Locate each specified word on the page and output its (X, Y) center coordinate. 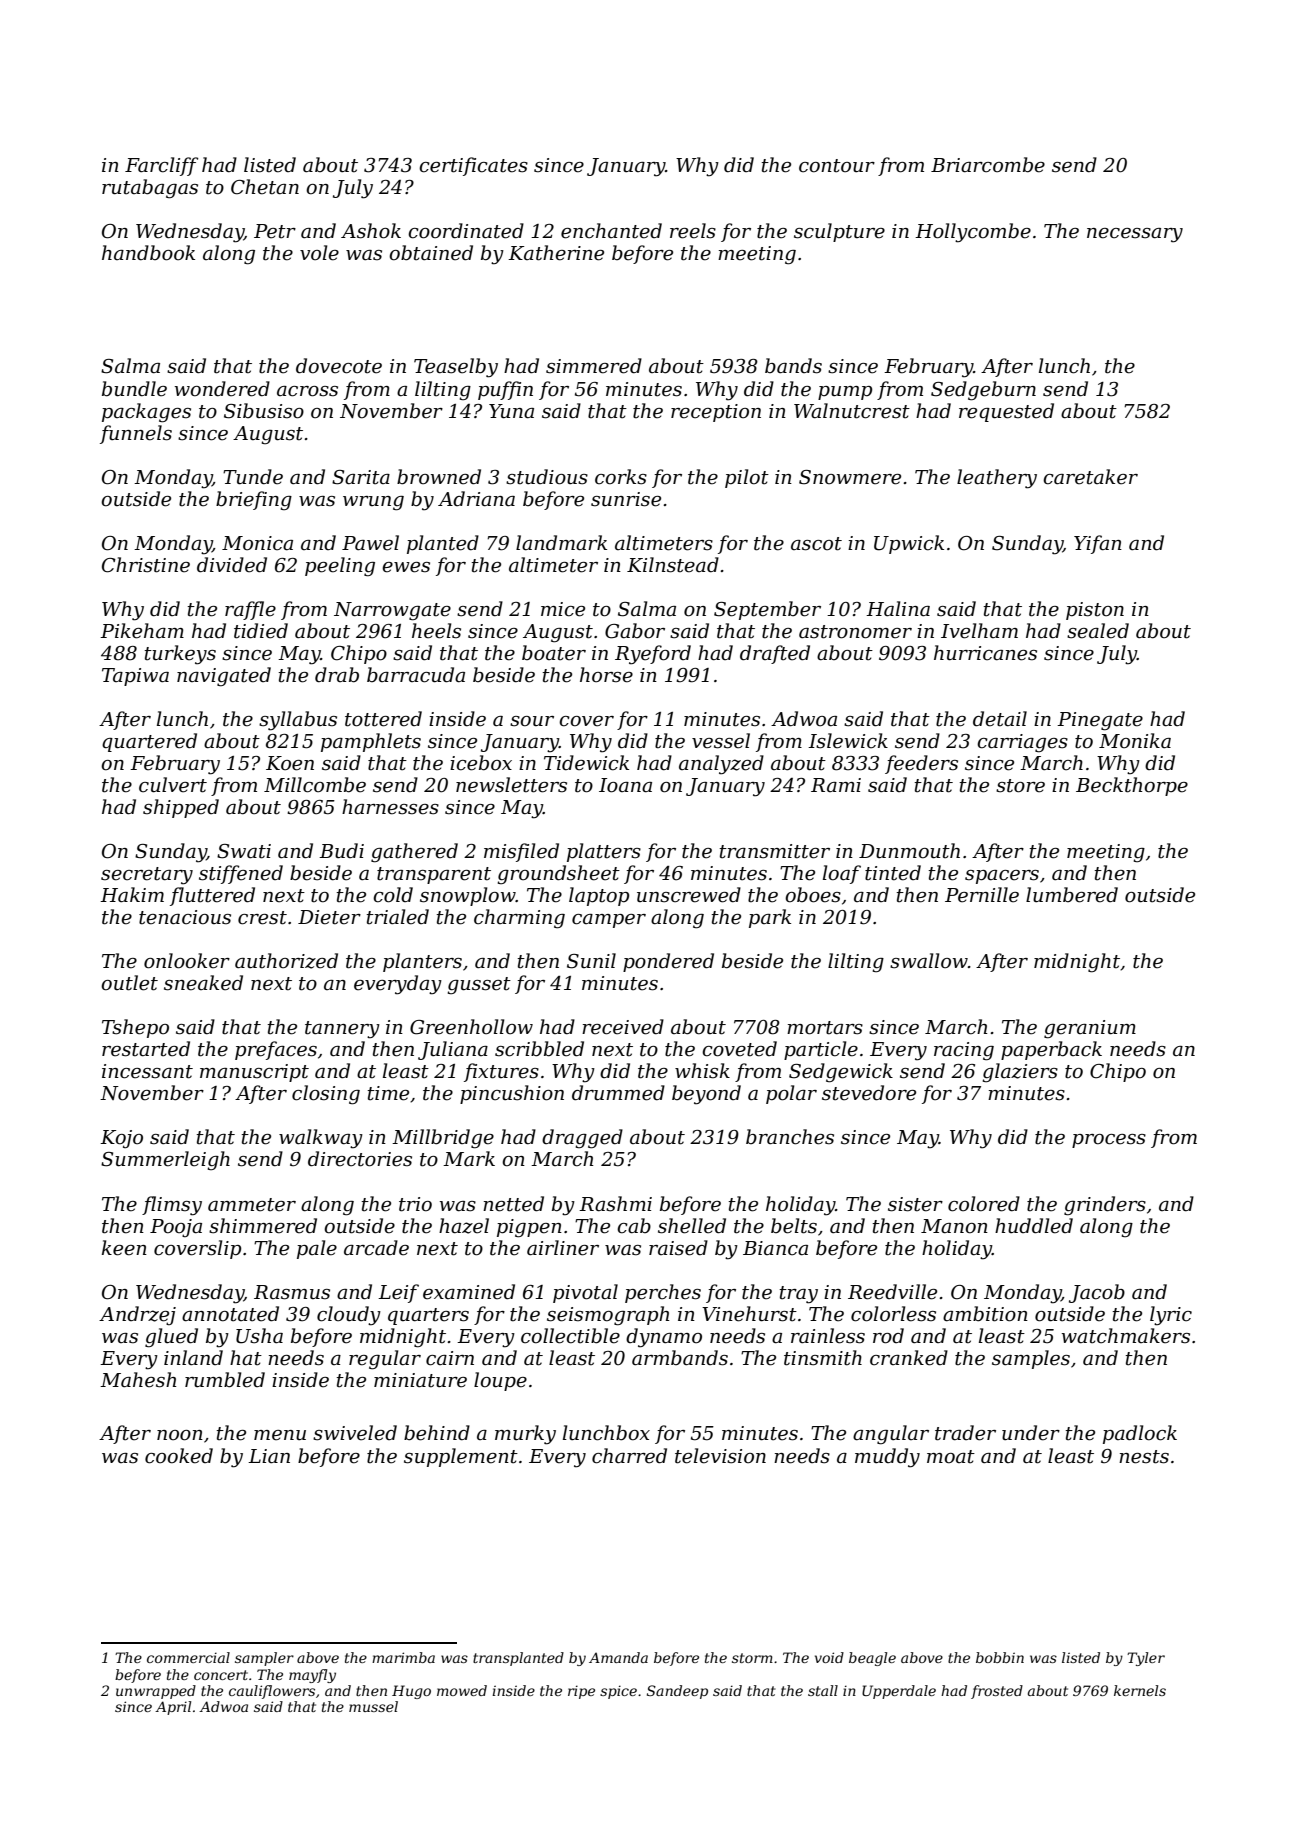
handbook (148, 253)
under (1031, 1433)
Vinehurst (749, 1314)
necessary (1135, 235)
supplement (461, 1457)
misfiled (521, 852)
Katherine (556, 253)
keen (124, 1248)
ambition (985, 1314)
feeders (921, 764)
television (720, 1456)
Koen (290, 763)
